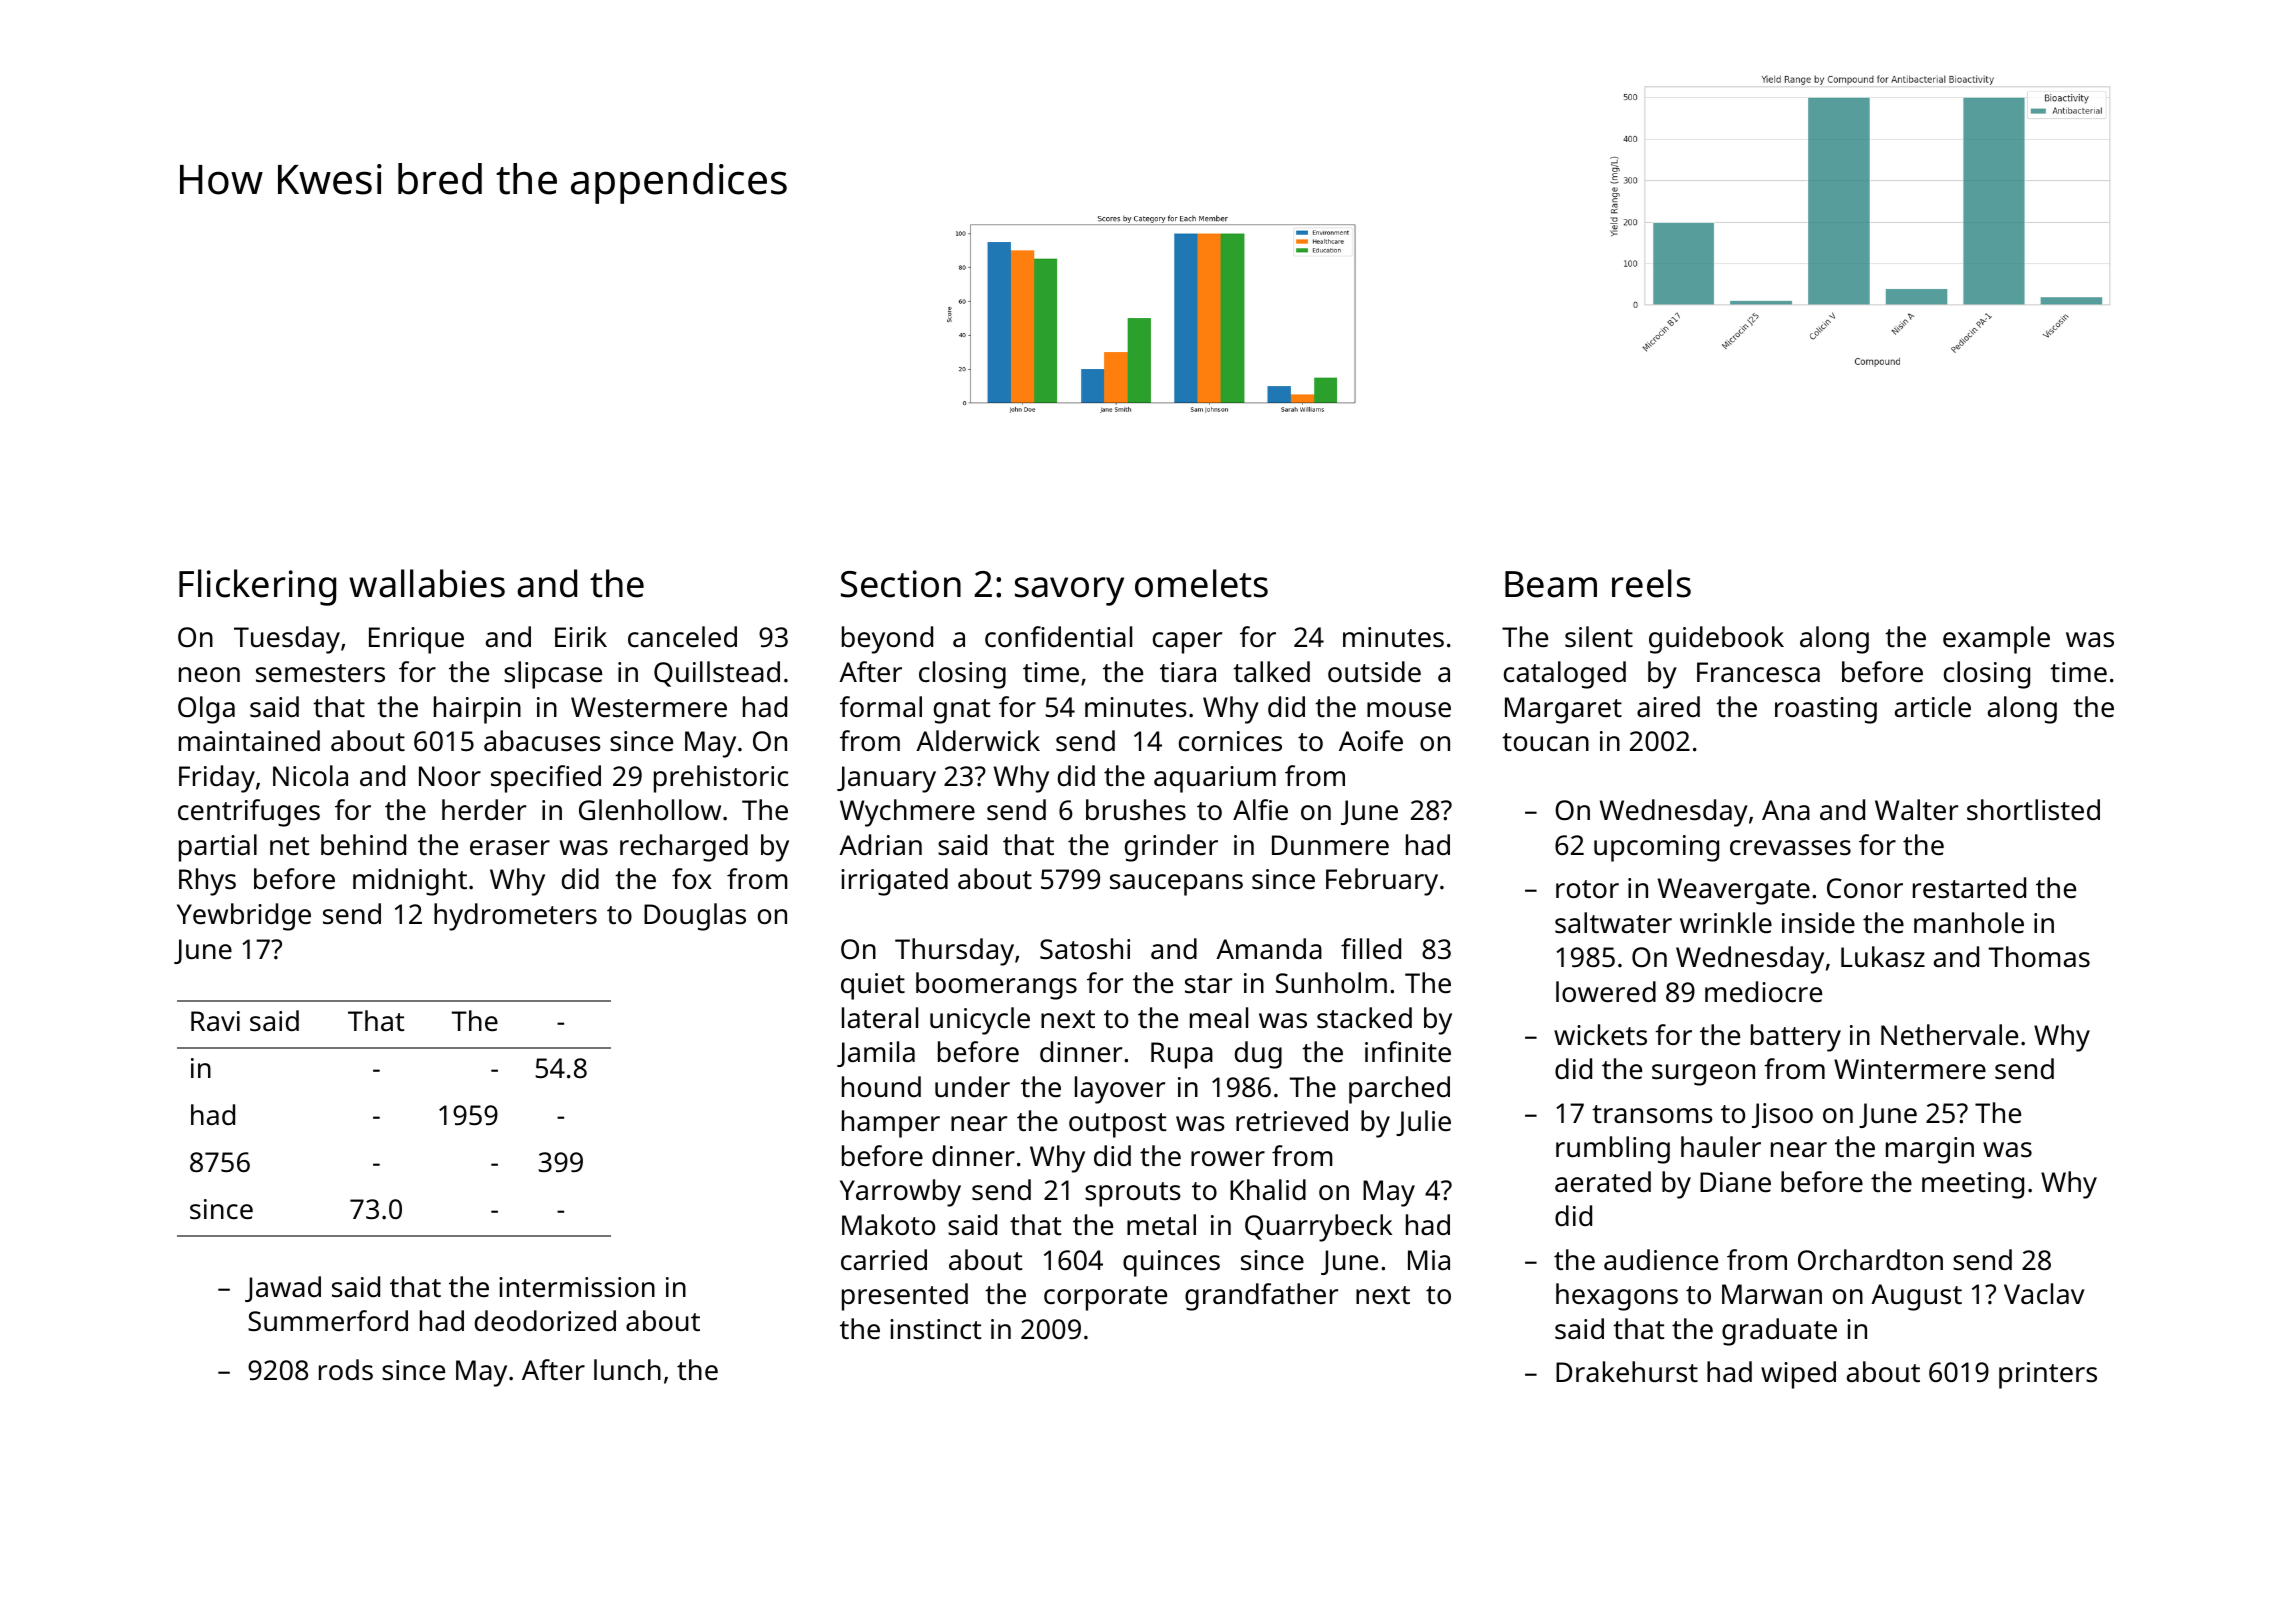 This screenshot has width=2292, height=1620. Describe the element at coordinates (901, 584) in the screenshot. I see `Section` at that location.
